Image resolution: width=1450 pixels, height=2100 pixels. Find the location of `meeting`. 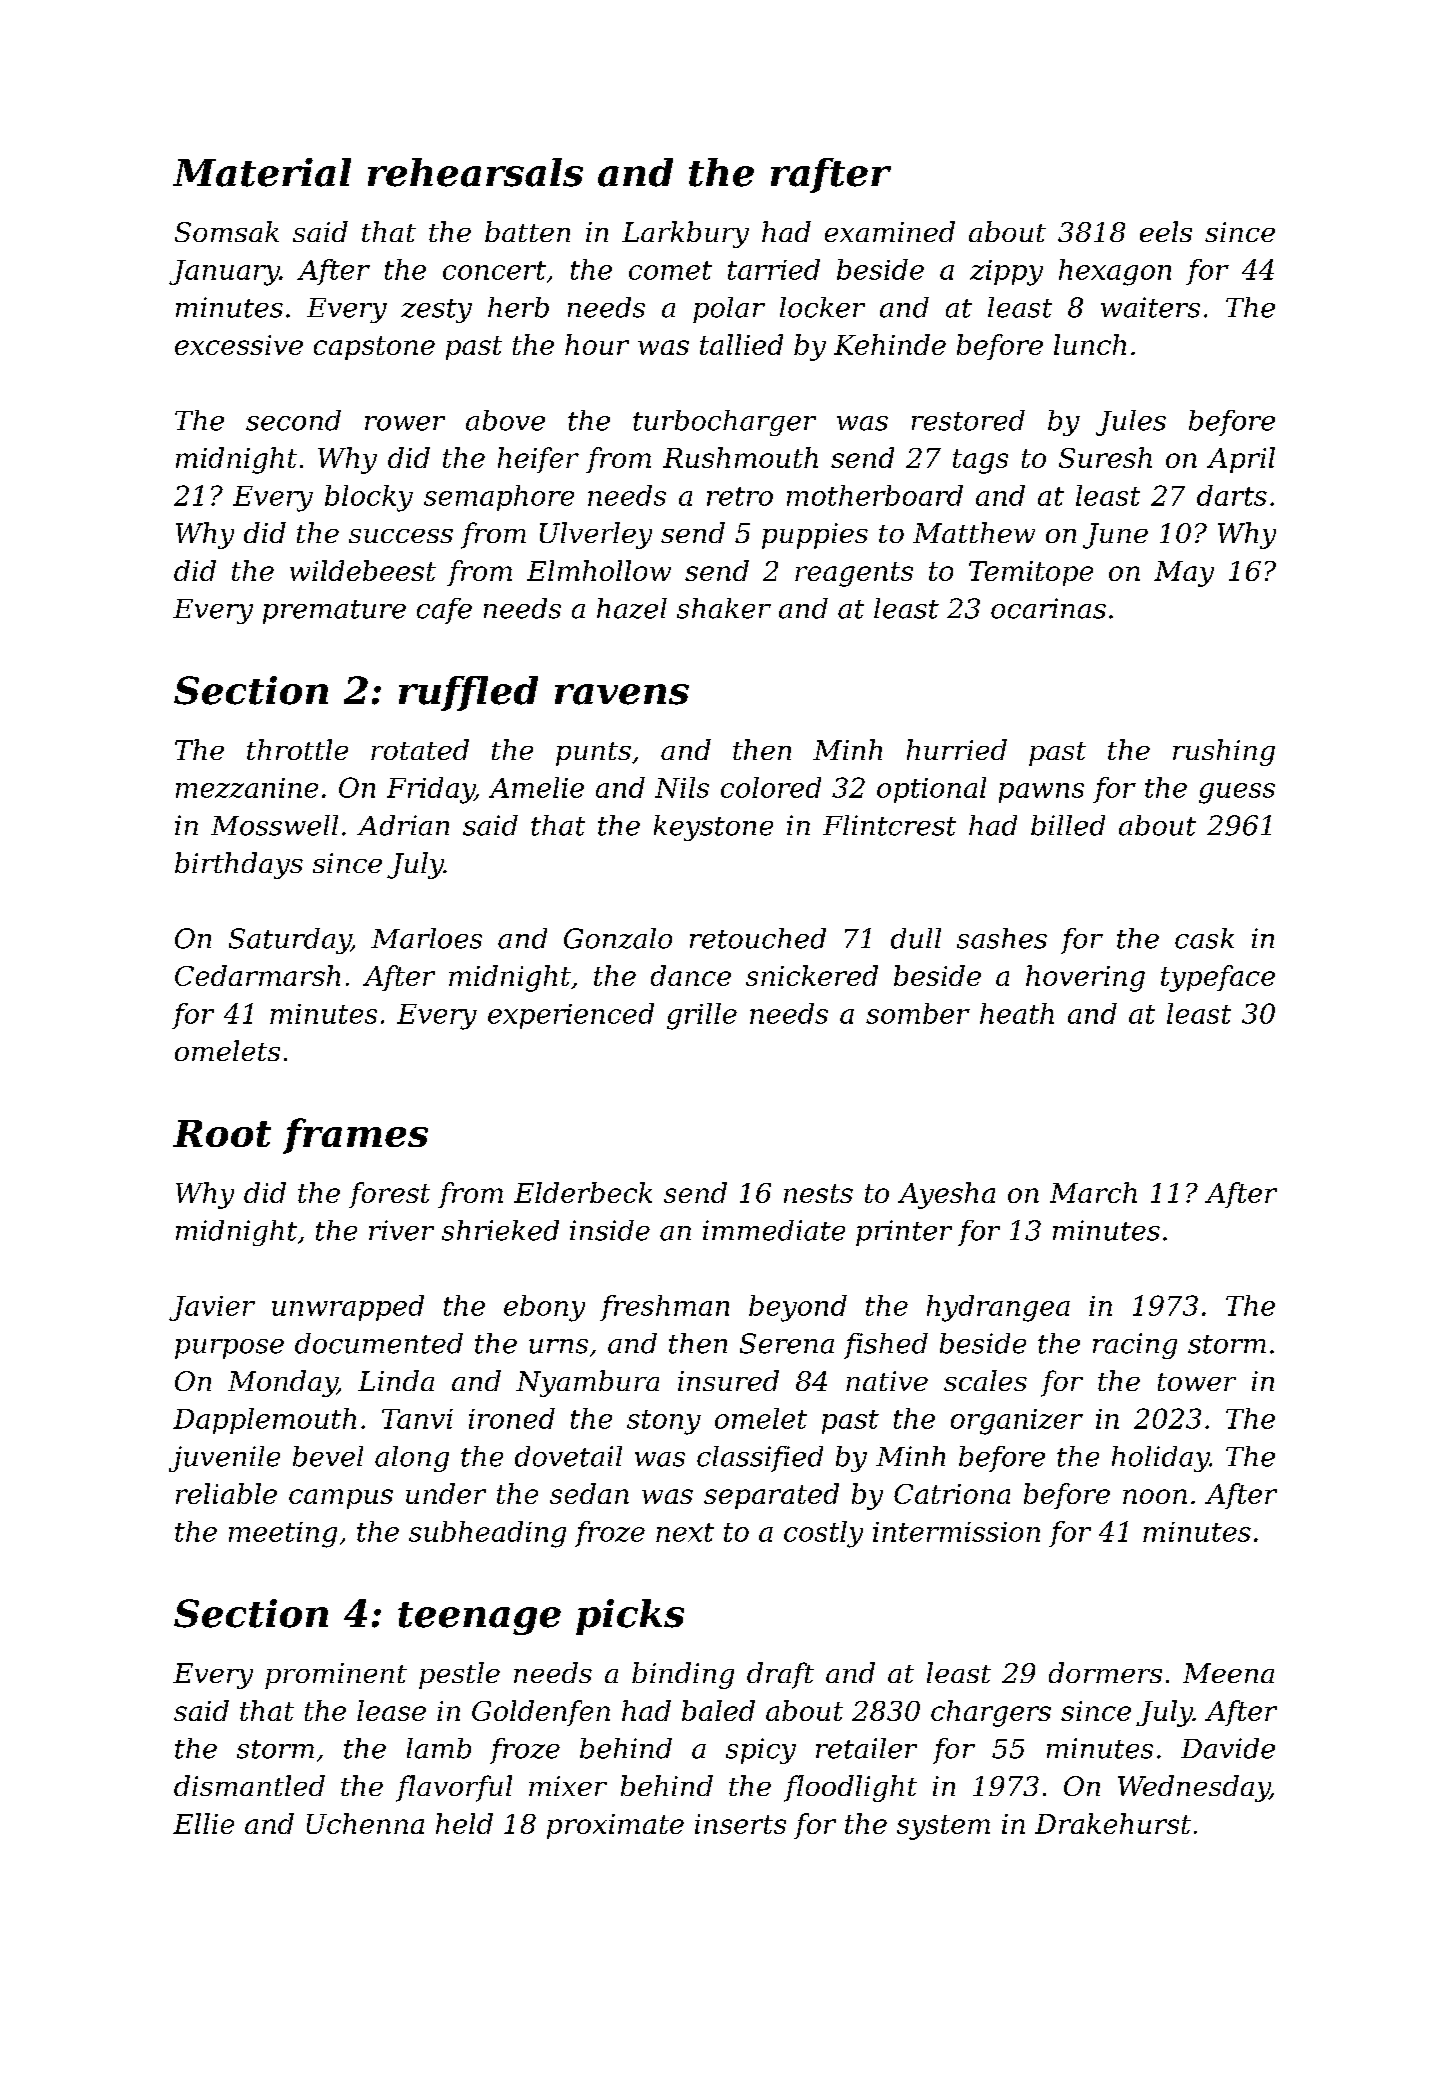

meeting is located at coordinates (283, 1535).
